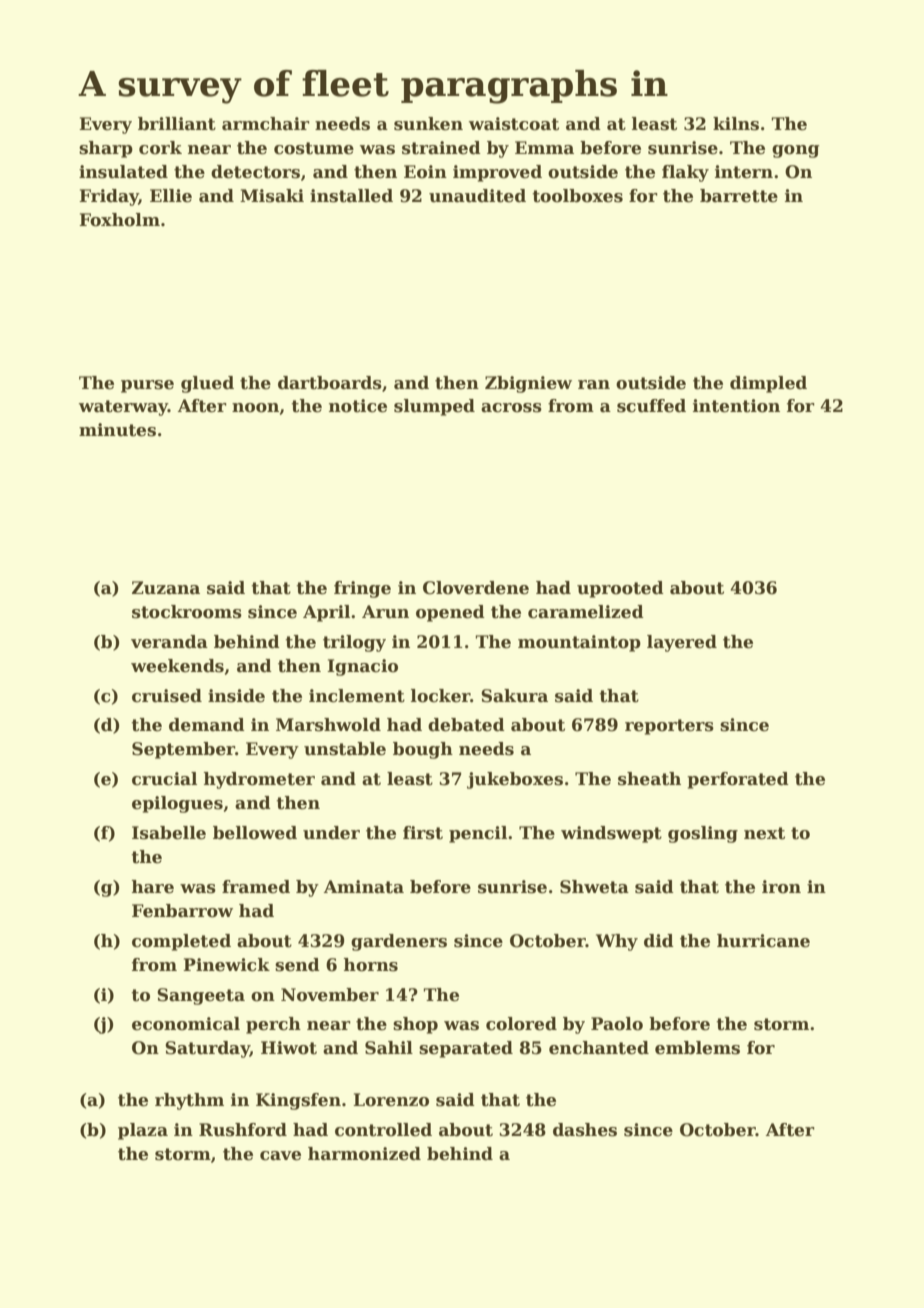  What do you see at coordinates (764, 833) in the screenshot?
I see `next` at bounding box center [764, 833].
